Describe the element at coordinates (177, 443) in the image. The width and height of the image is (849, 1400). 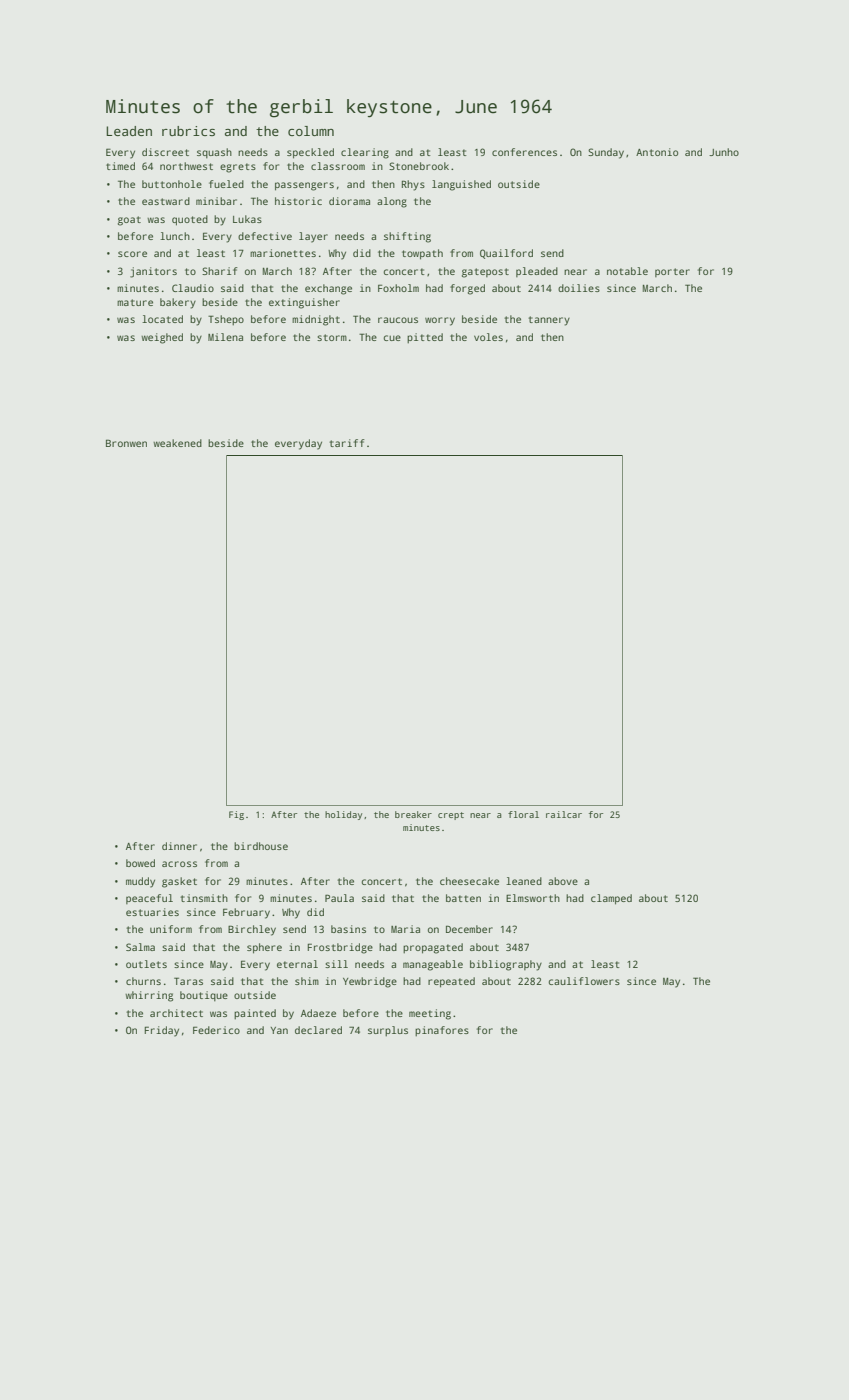
I see `weakened` at that location.
